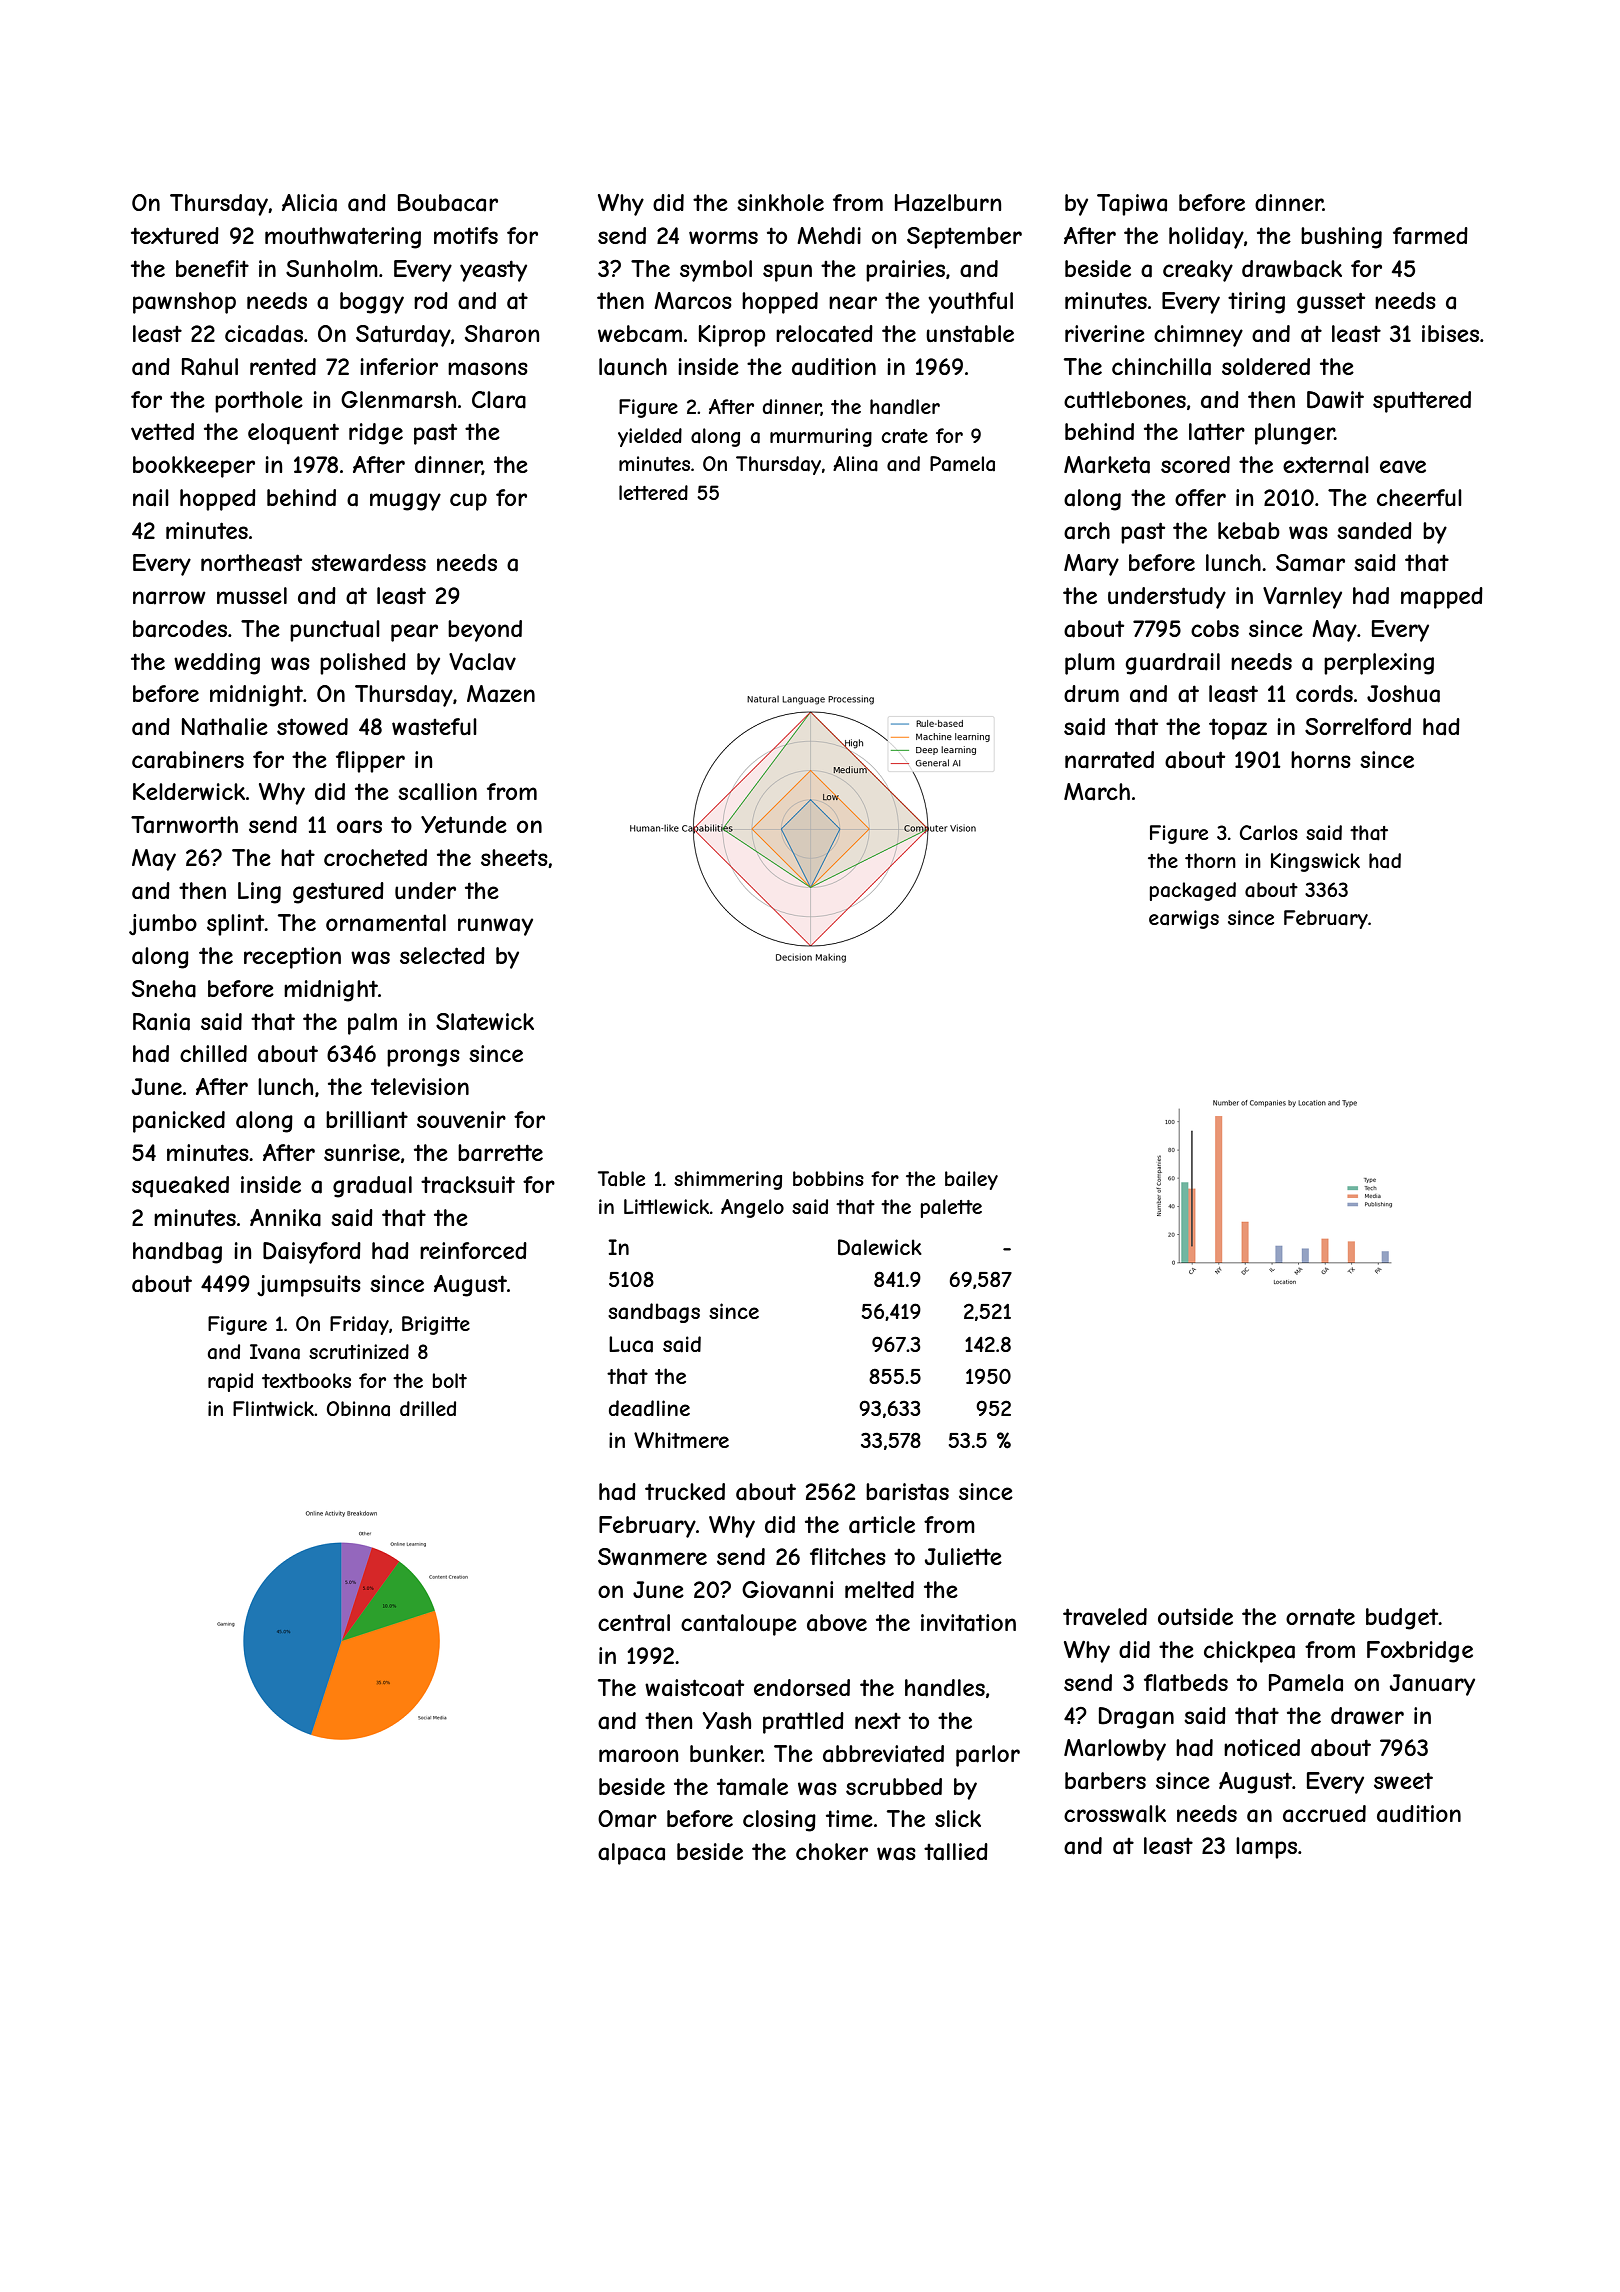 This image has width=1620, height=2292. I want to click on Littlewick, so click(666, 1206).
